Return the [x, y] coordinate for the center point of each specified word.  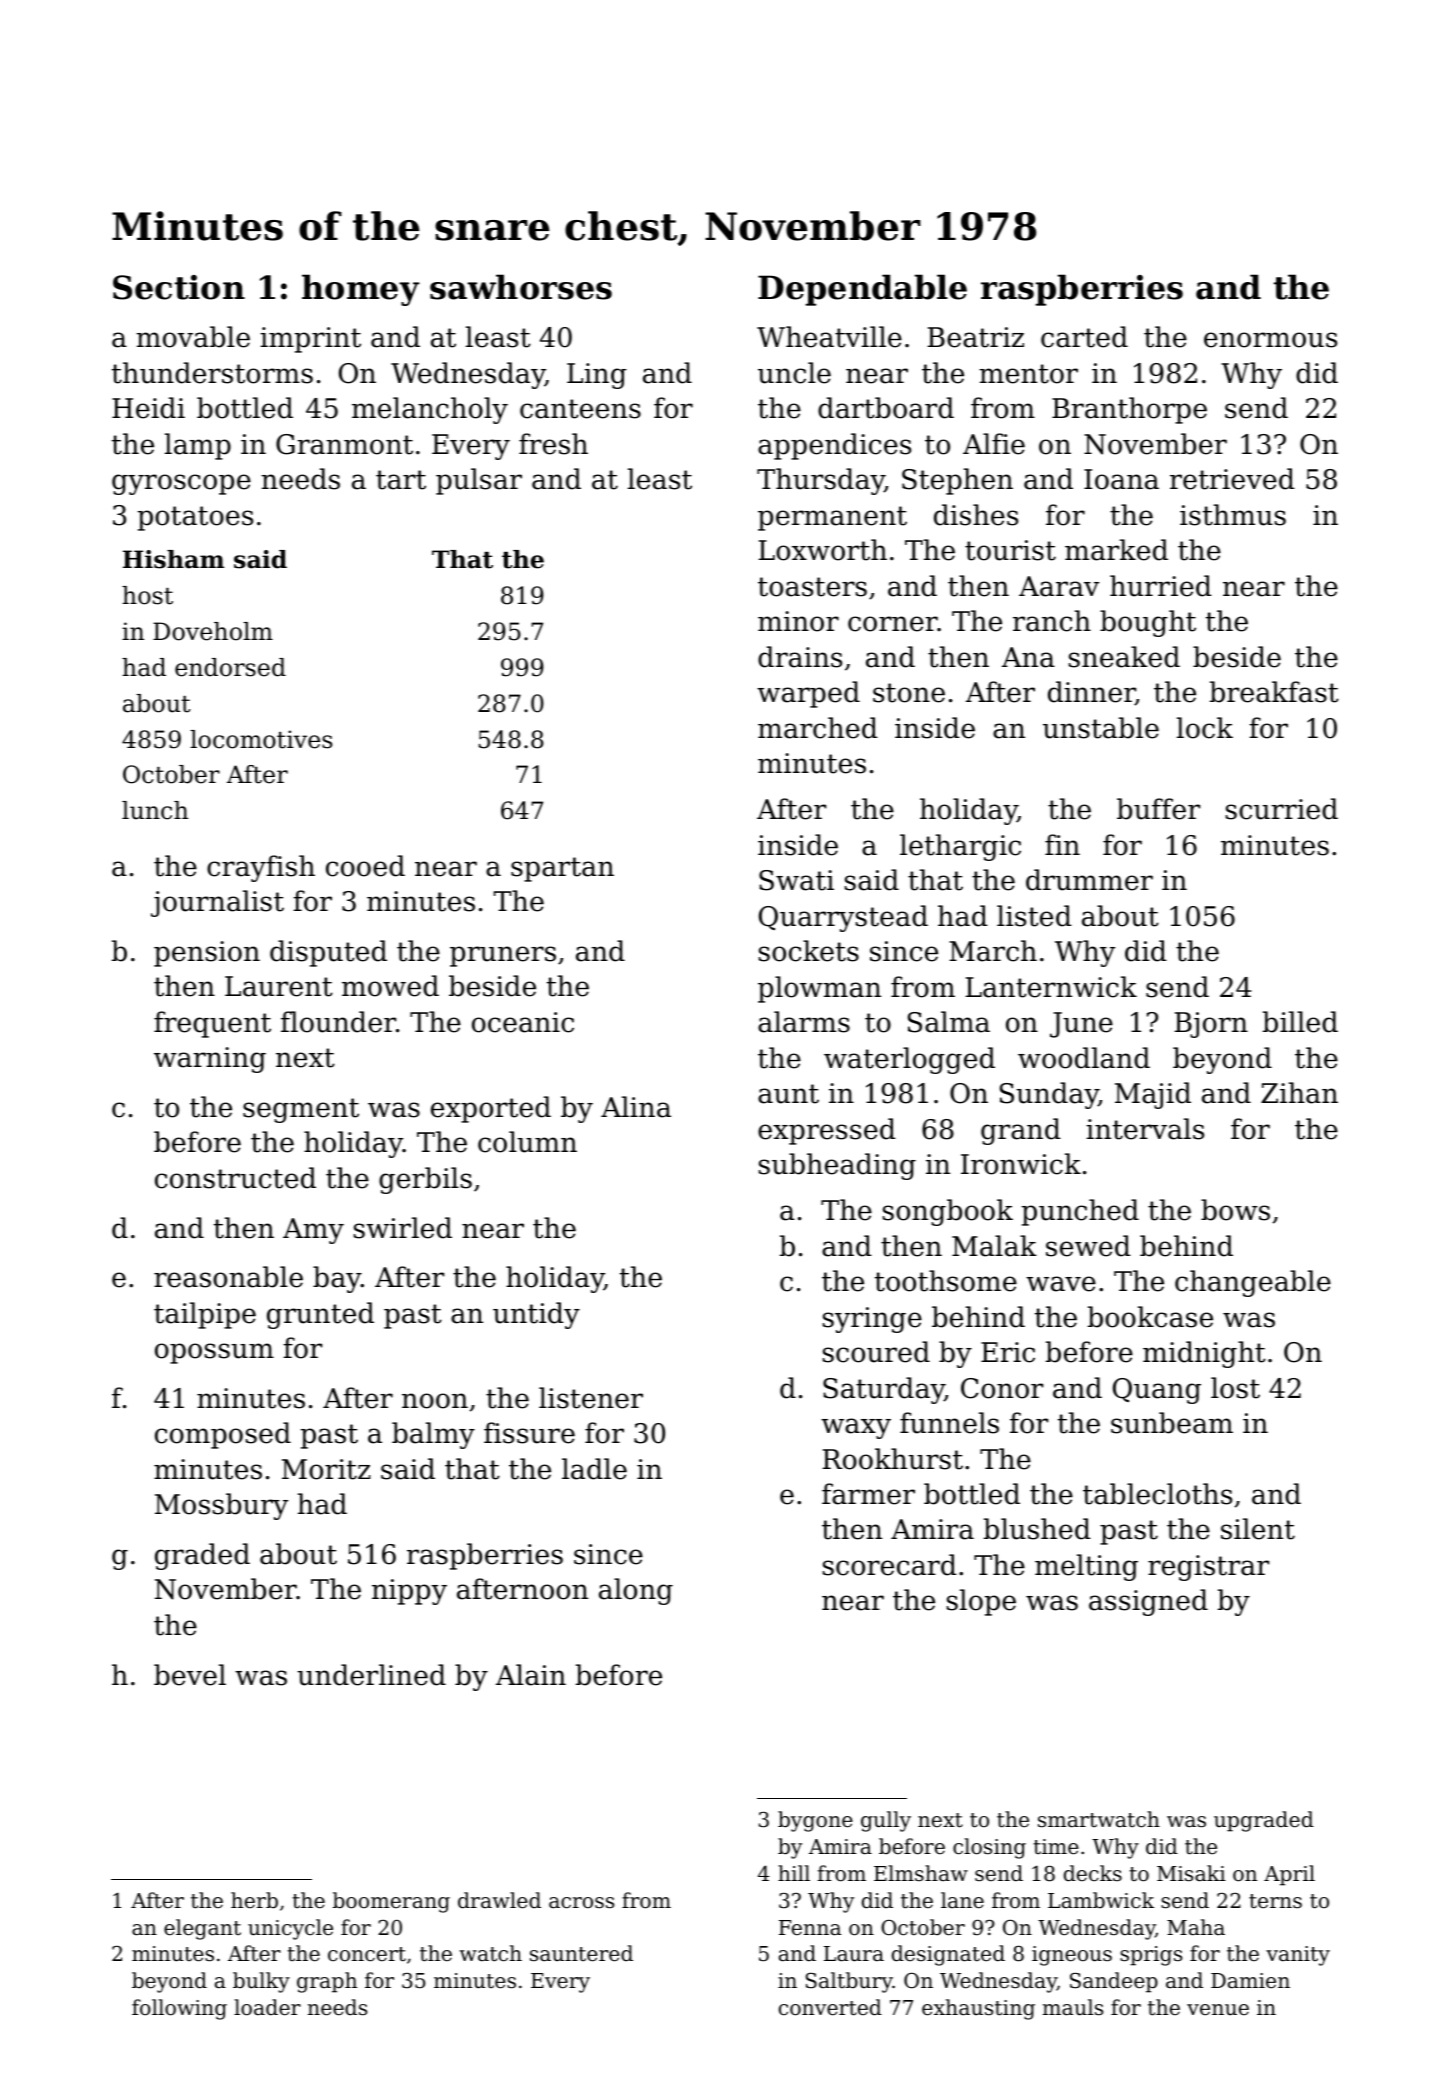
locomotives [261, 739]
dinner [1091, 693]
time [1056, 1847]
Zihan [1299, 1093]
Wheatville [829, 337]
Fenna [810, 1928]
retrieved [1232, 479]
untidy [536, 1315]
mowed [390, 986]
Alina [636, 1107]
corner [893, 624]
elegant [202, 1929]
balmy [433, 1435]
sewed [1088, 1246]
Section [179, 287]
